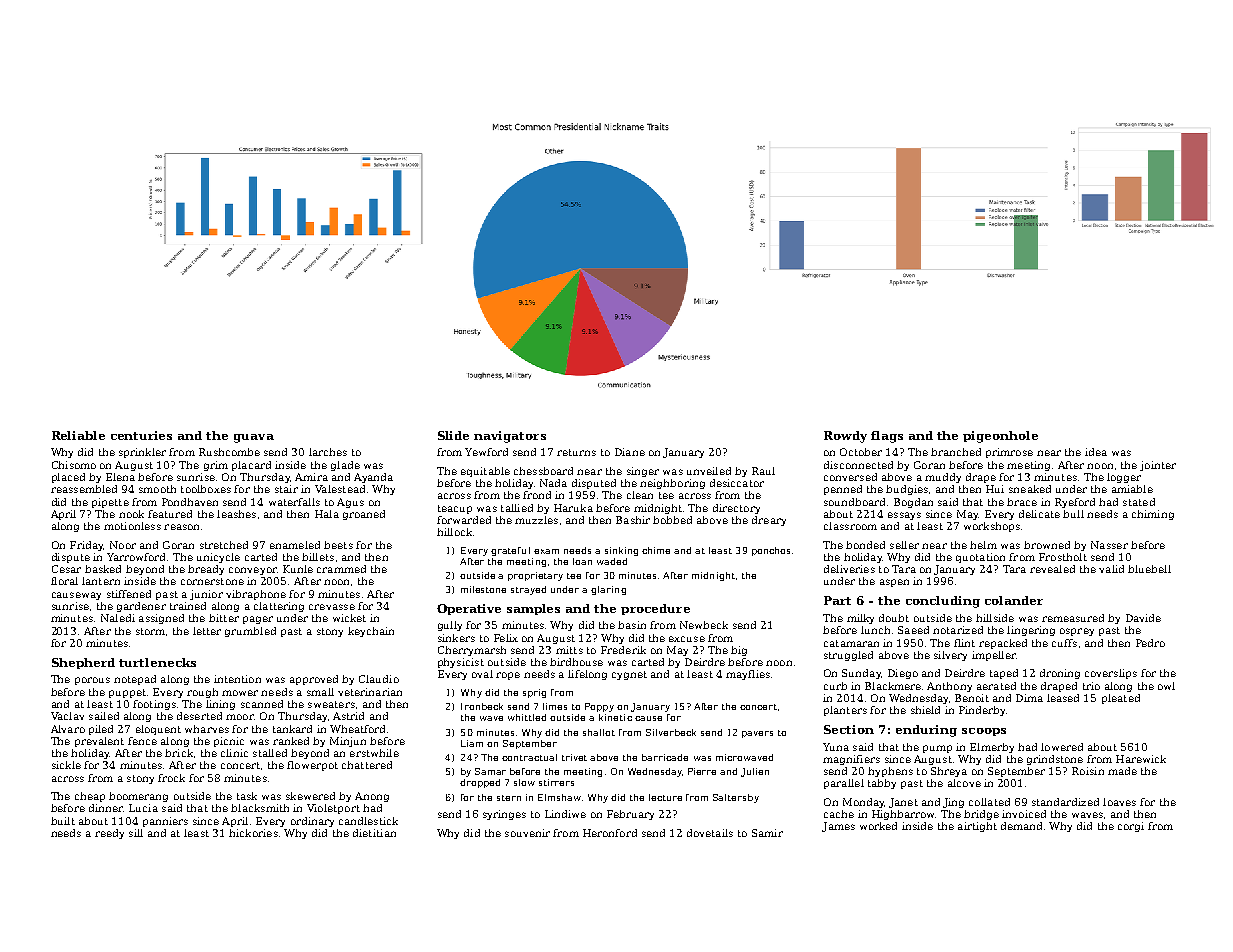 The width and height of the screenshot is (1233, 952). What do you see at coordinates (1047, 545) in the screenshot?
I see `browned` at bounding box center [1047, 545].
